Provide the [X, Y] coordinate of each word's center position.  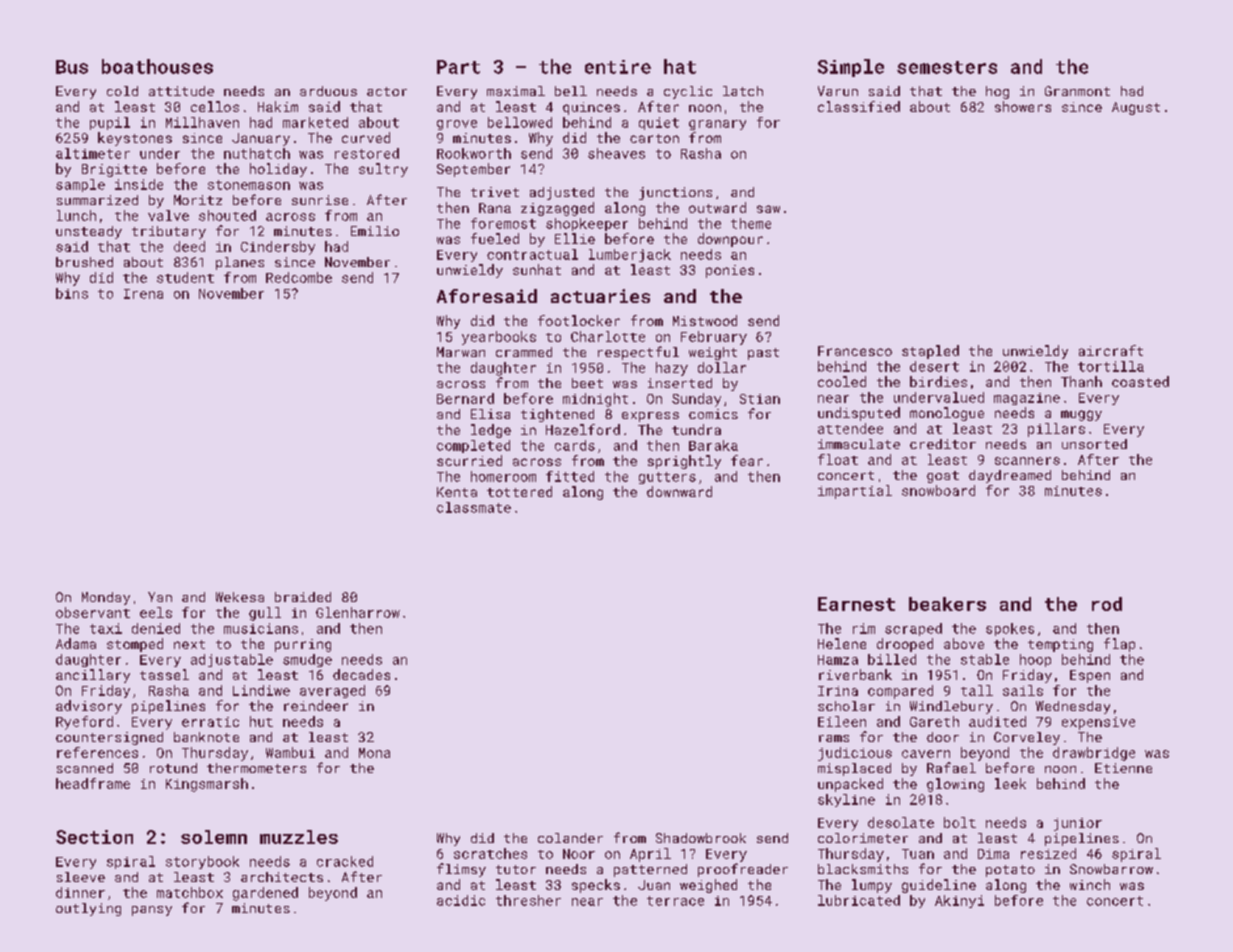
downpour [730, 240]
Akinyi [959, 901]
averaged [332, 691]
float [838, 459]
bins [72, 293]
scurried [469, 460]
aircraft [1111, 350]
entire [618, 67]
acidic [461, 900]
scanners [1027, 461]
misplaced [854, 769]
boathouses [157, 66]
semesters [947, 67]
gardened [265, 894]
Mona [374, 753]
